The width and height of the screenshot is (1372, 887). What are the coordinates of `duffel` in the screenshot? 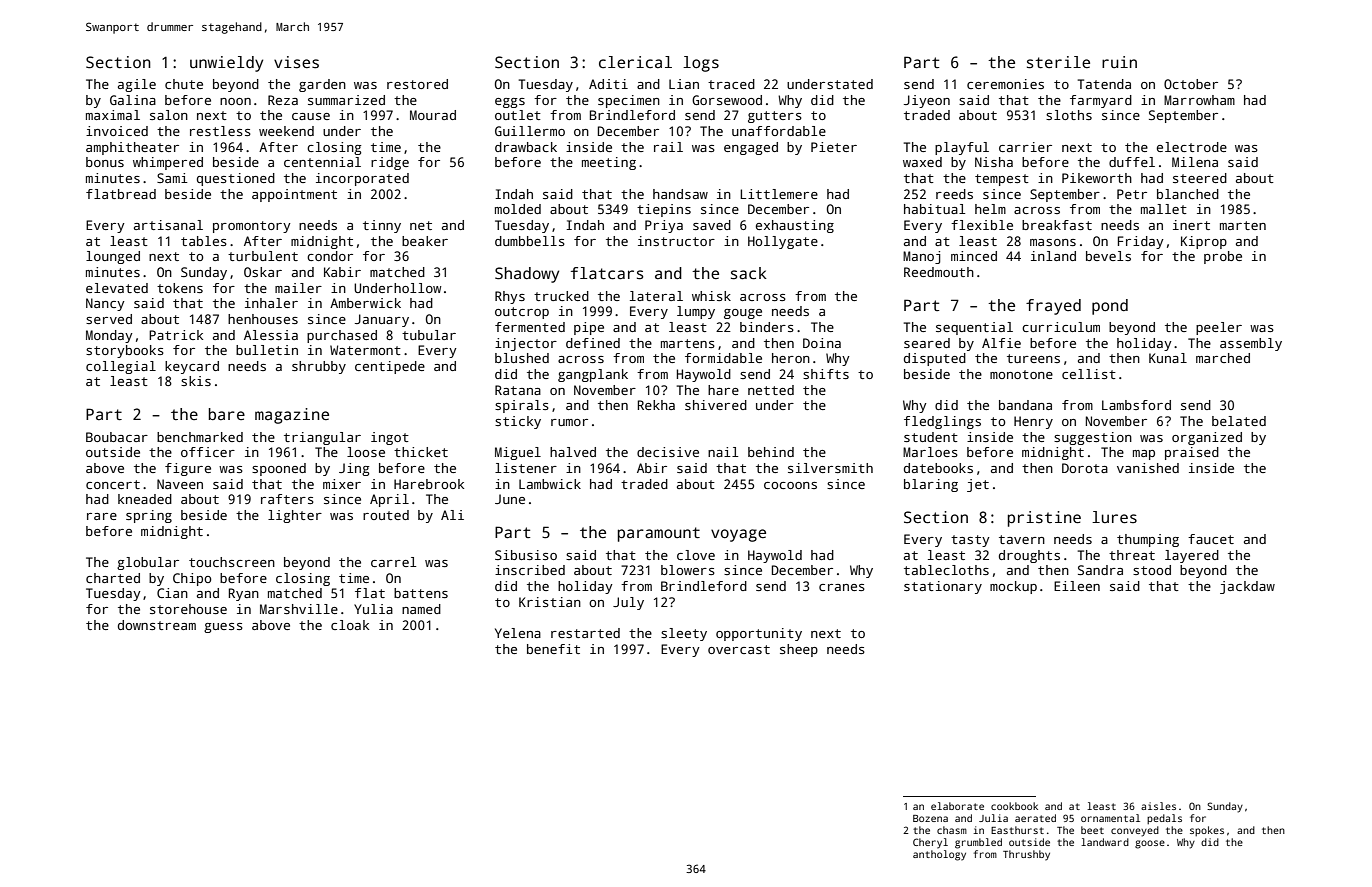 It's located at (1132, 162).
